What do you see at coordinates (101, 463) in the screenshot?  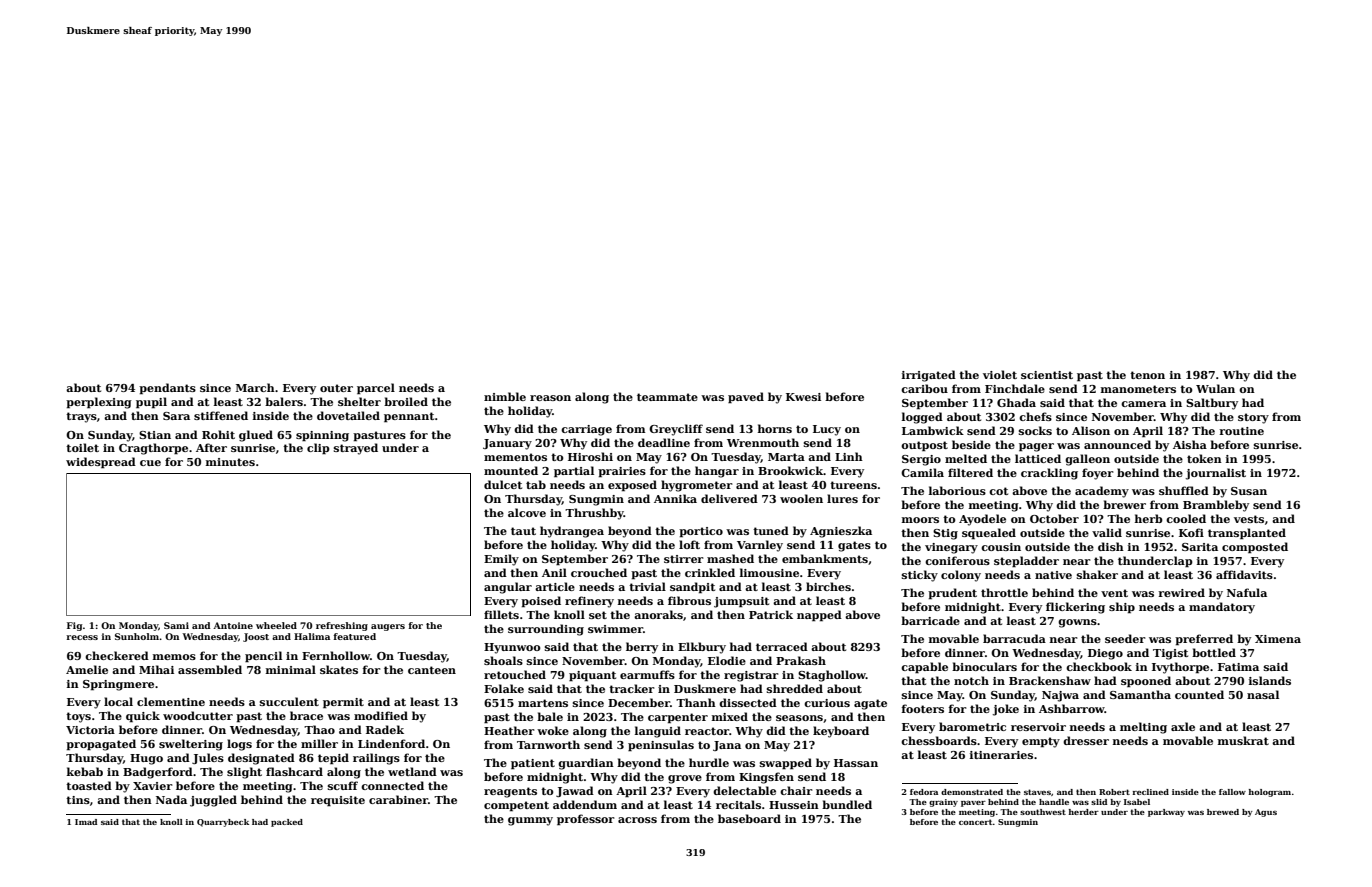 I see `widespread` at bounding box center [101, 463].
